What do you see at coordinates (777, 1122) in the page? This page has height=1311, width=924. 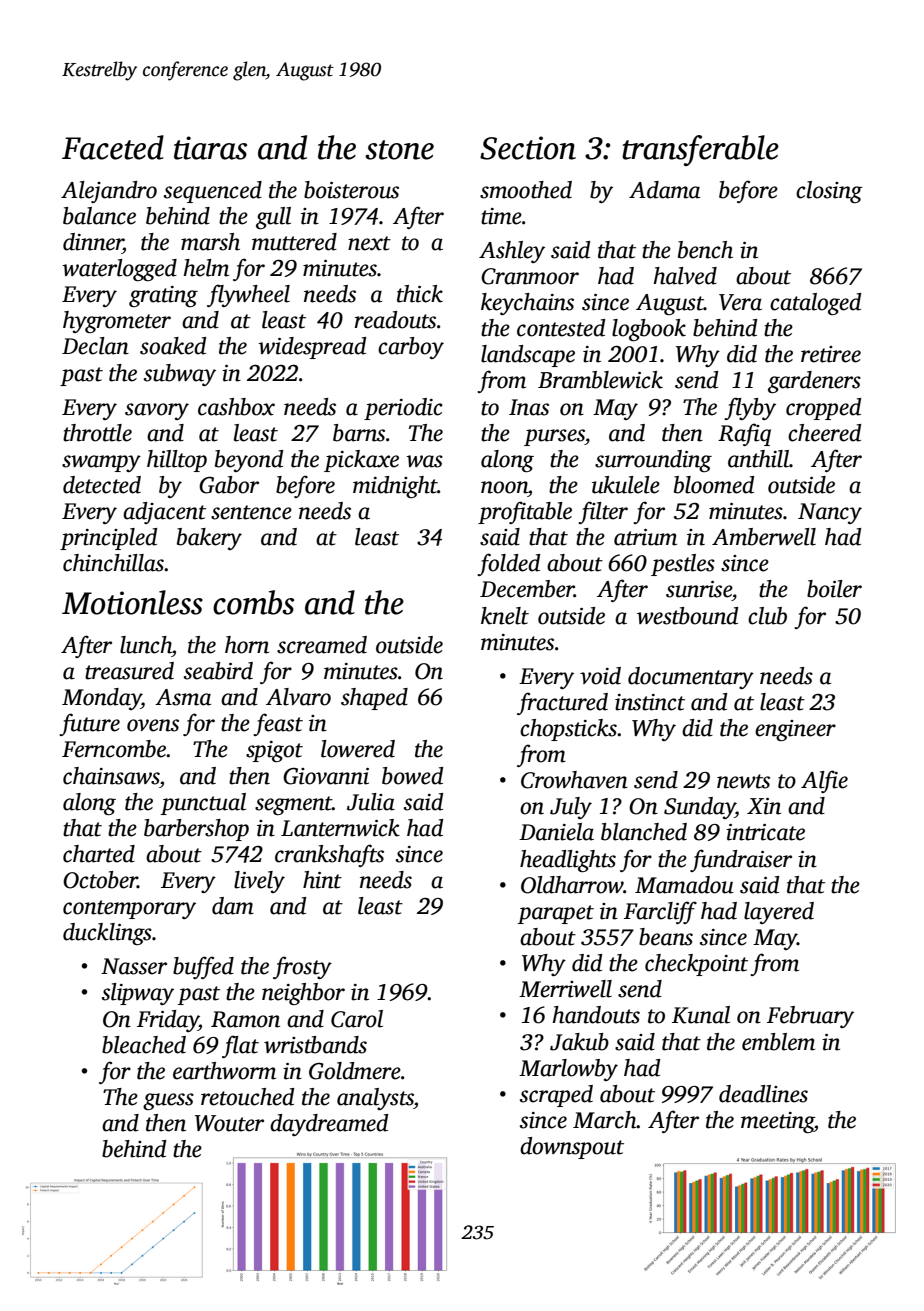 I see `meeting` at bounding box center [777, 1122].
